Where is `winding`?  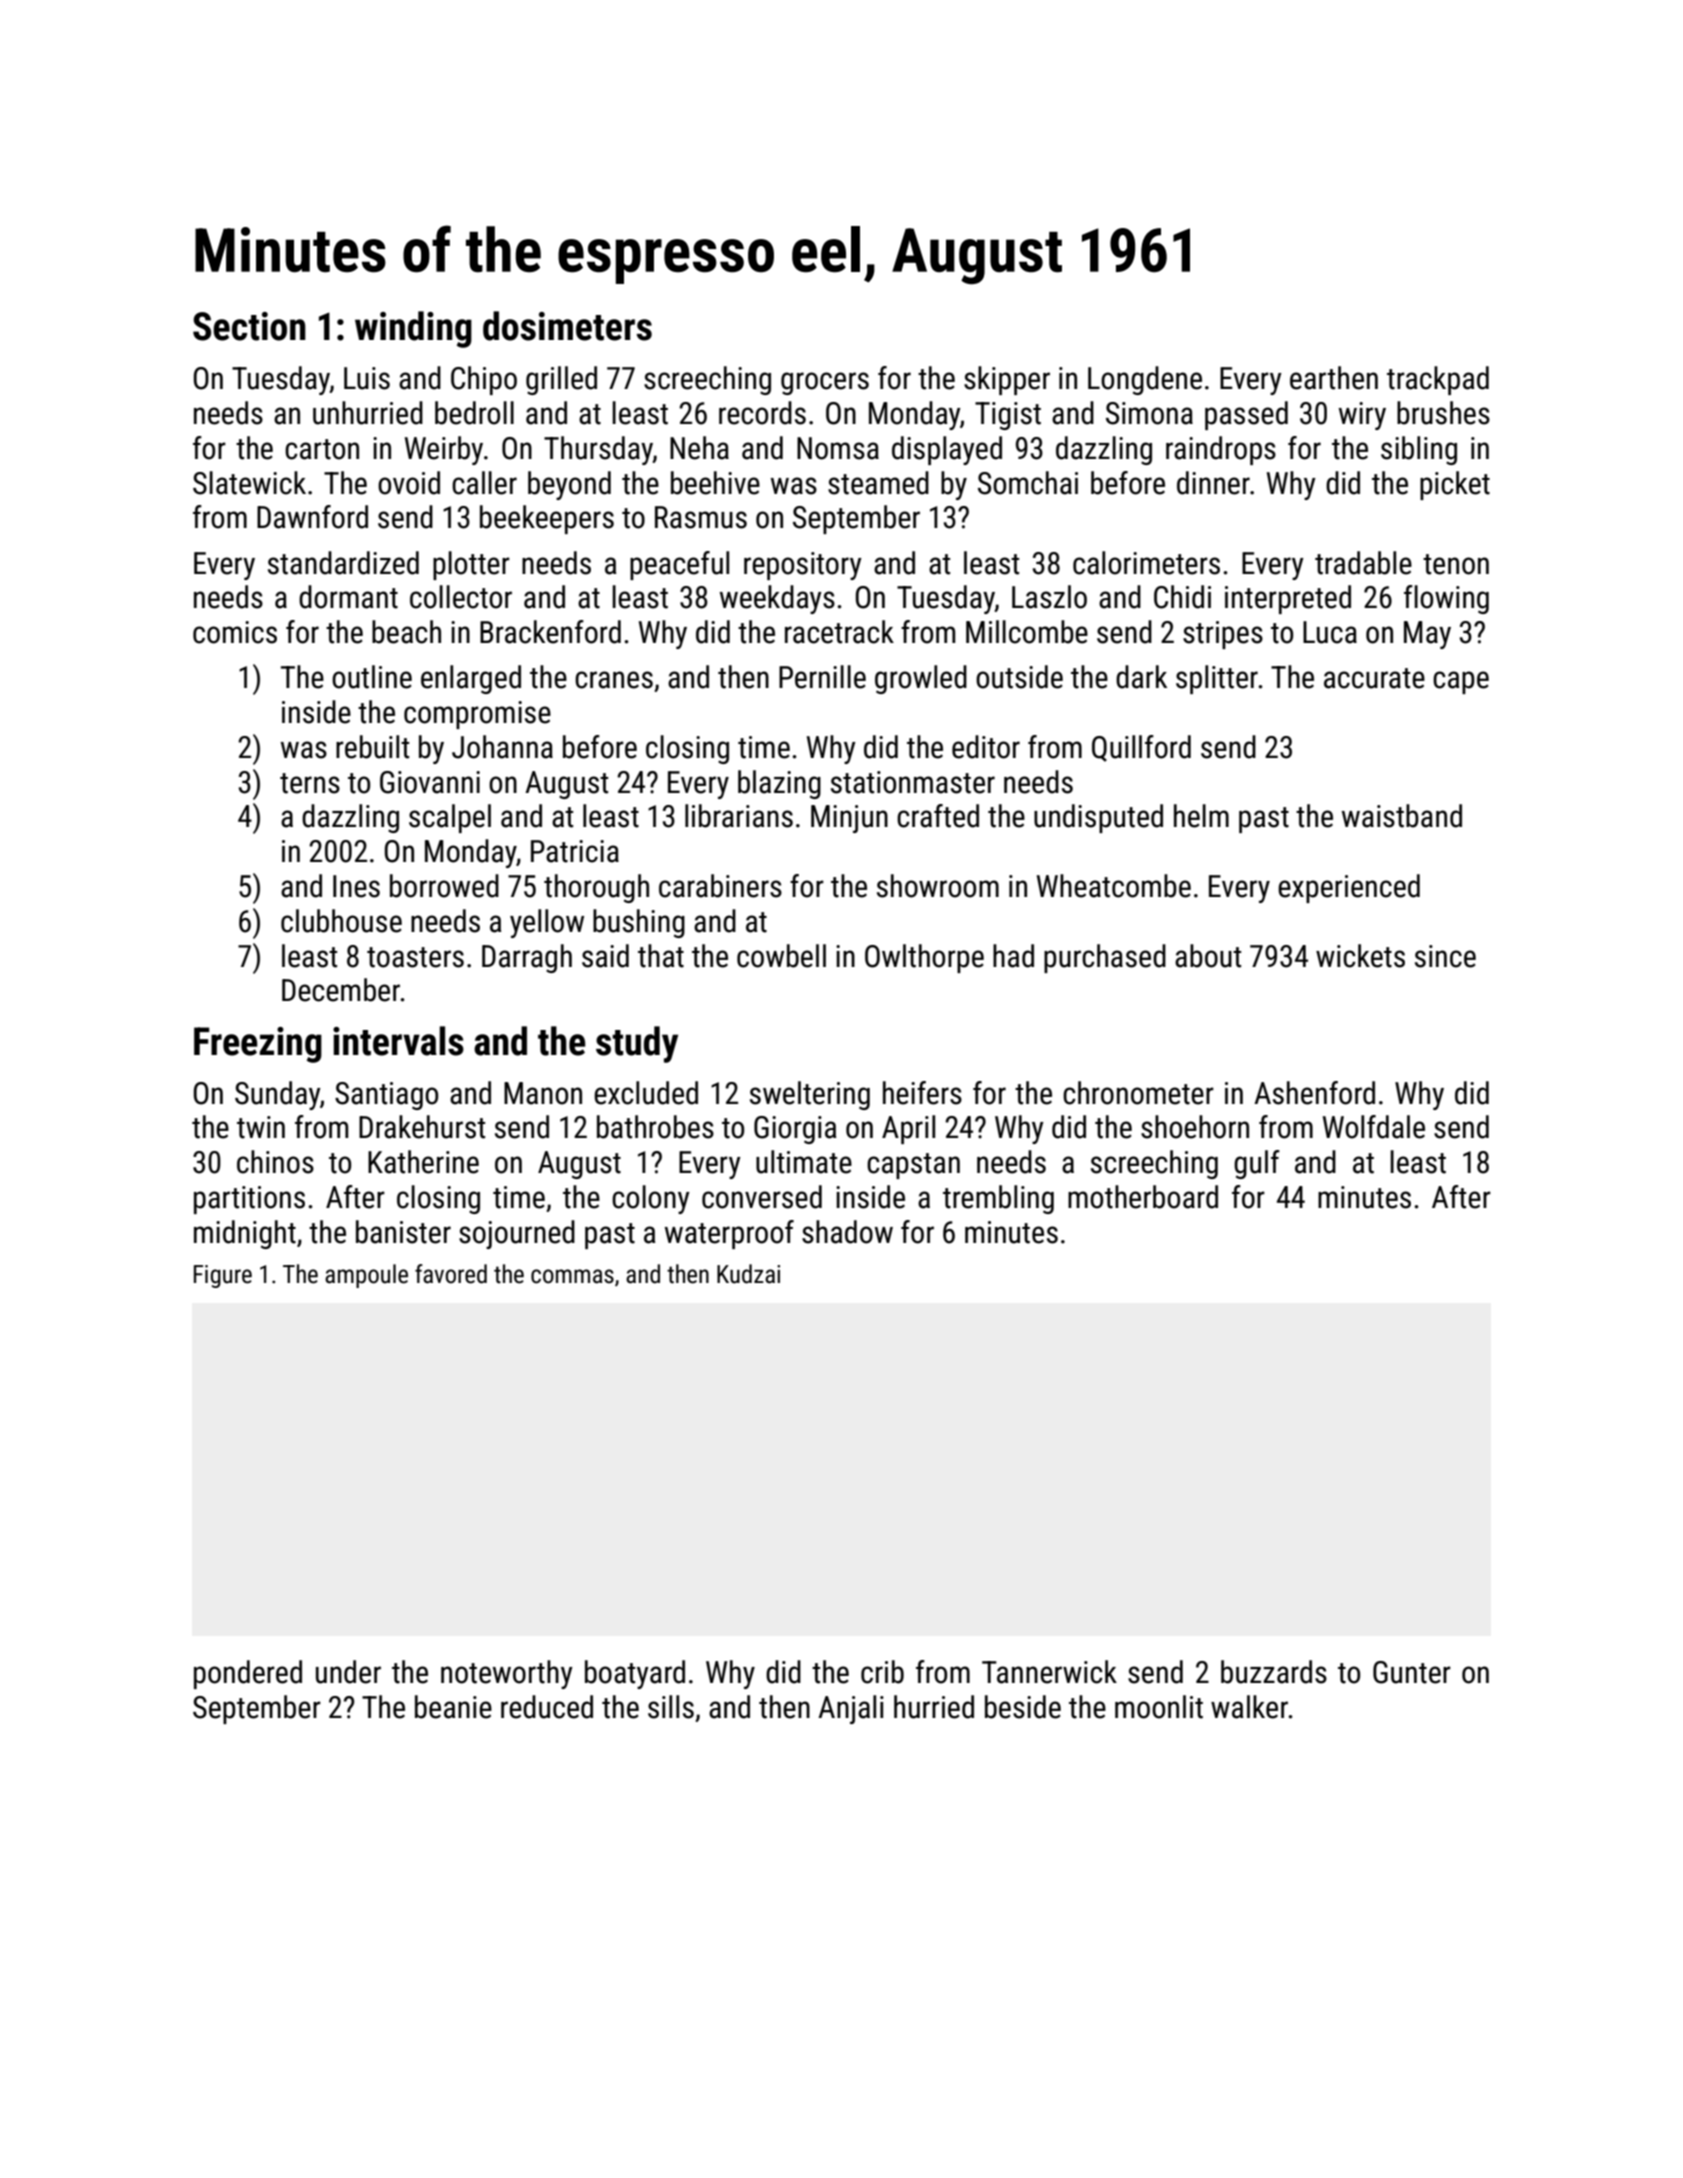 winding is located at coordinates (413, 329).
